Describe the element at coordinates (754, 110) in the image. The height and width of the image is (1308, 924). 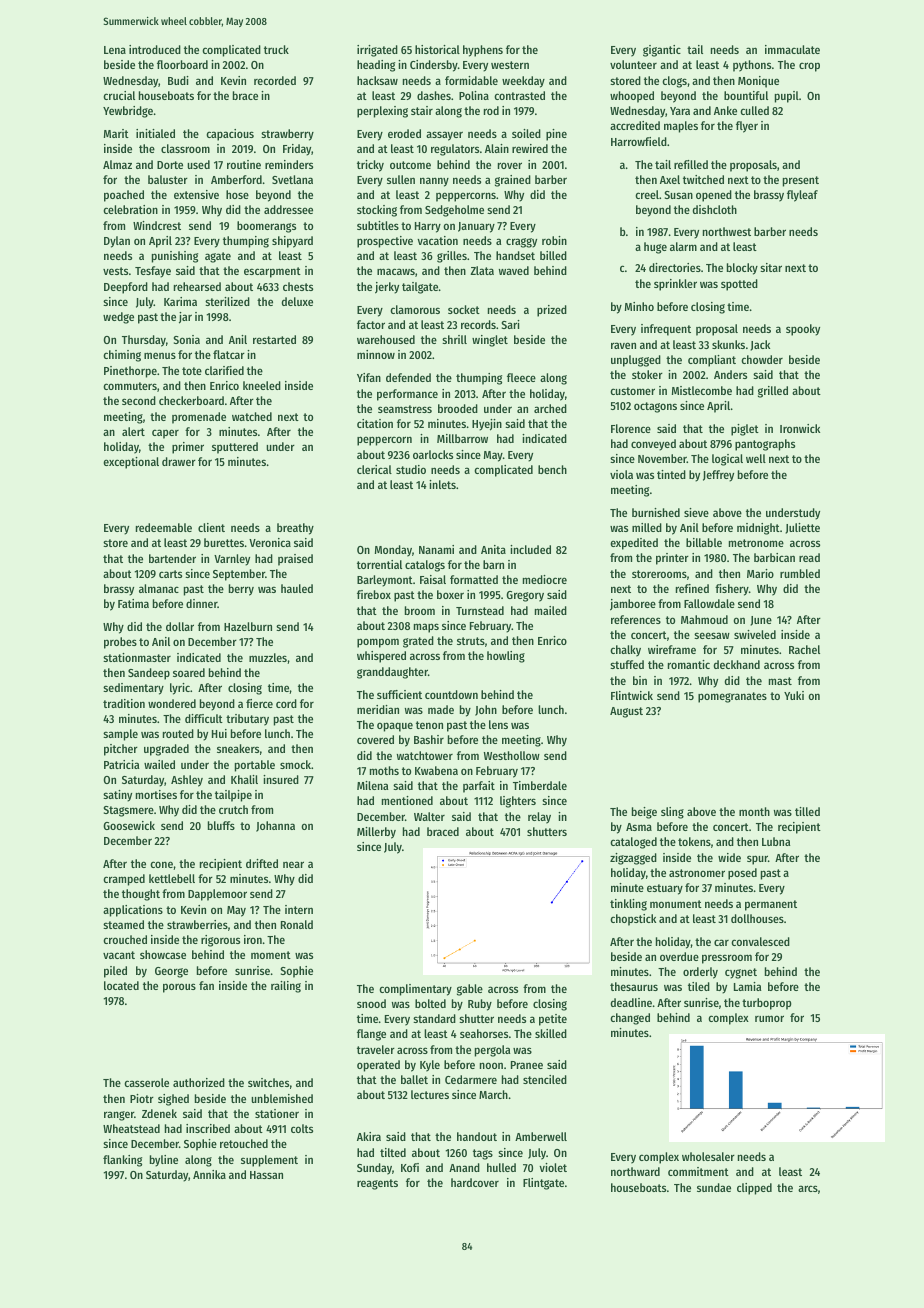
I see `culled` at that location.
